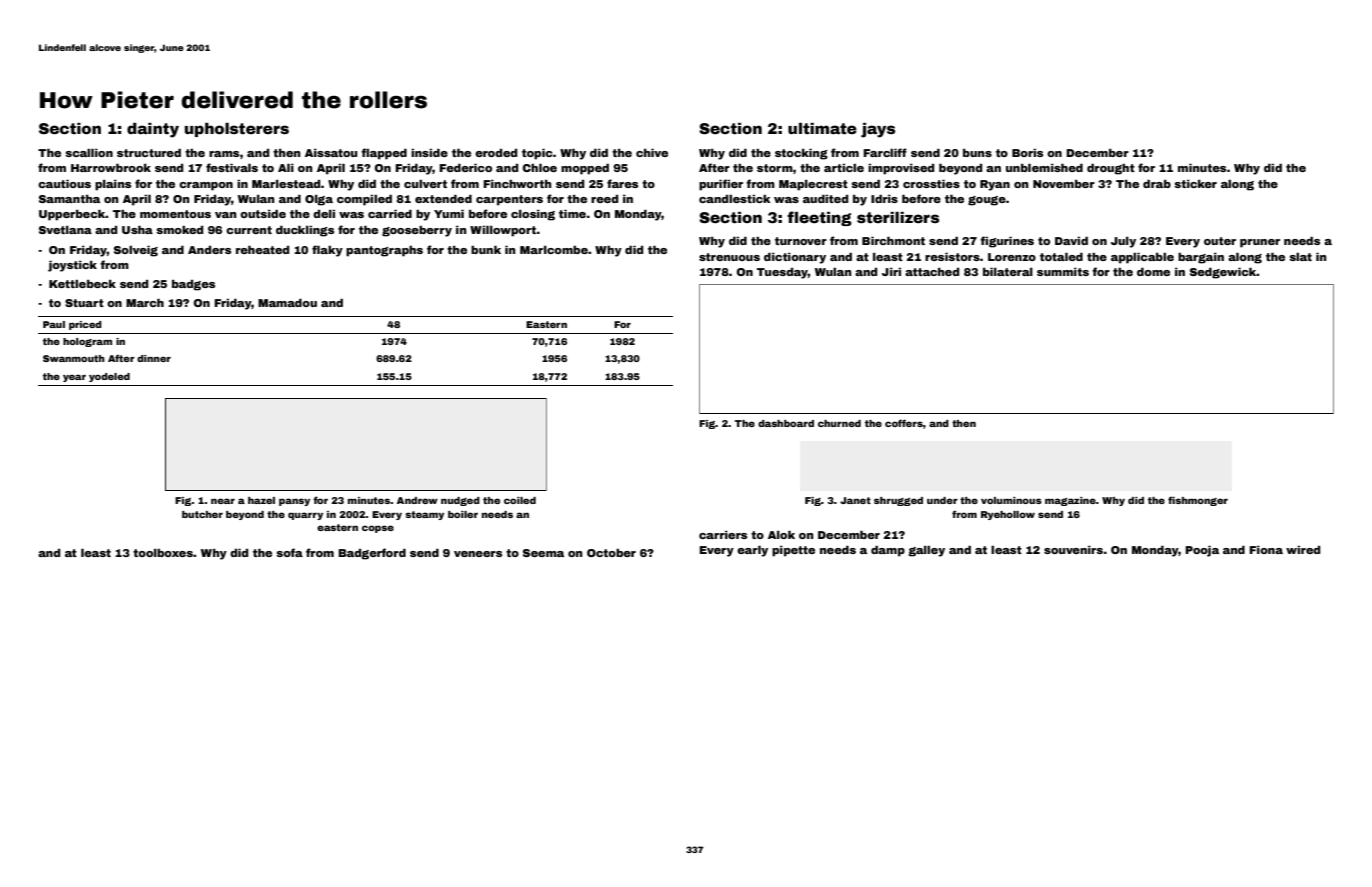 This image has width=1372, height=887. I want to click on coffers, so click(904, 423).
